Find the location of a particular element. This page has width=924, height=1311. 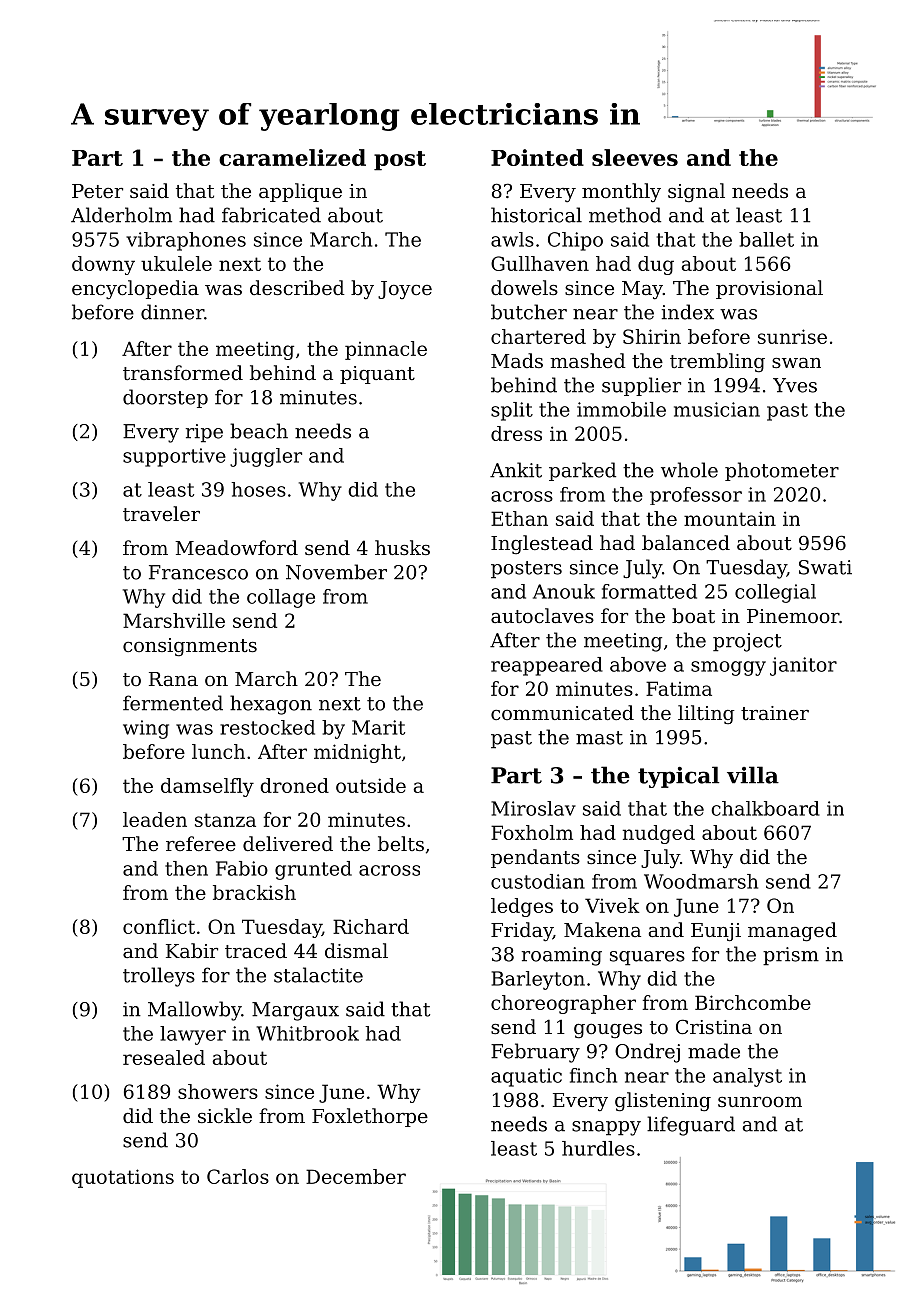

quotations is located at coordinates (123, 1178).
